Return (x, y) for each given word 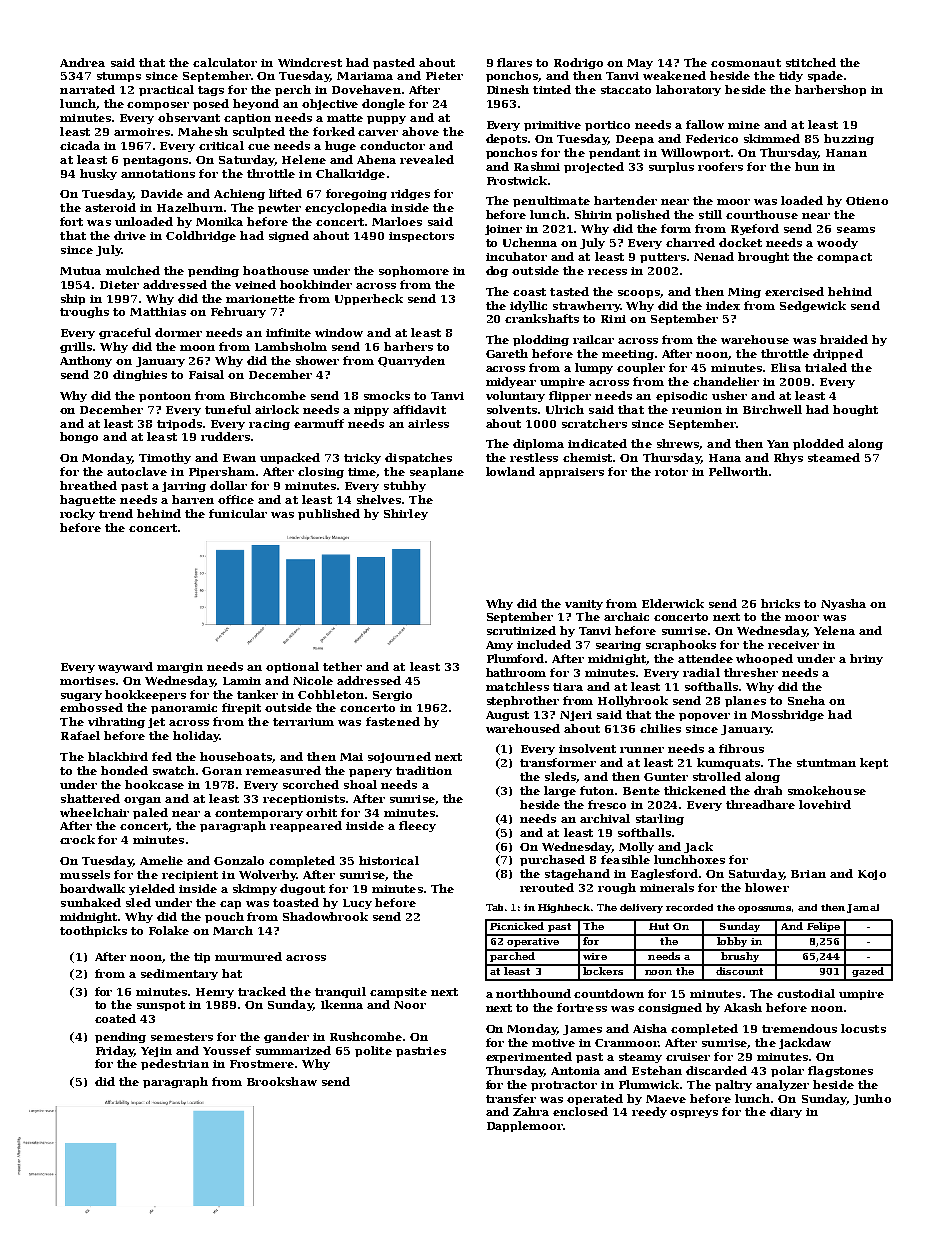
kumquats (728, 763)
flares (514, 62)
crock (77, 839)
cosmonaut (746, 63)
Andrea (82, 62)
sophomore (414, 271)
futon (597, 790)
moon (197, 348)
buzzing (849, 139)
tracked (262, 991)
